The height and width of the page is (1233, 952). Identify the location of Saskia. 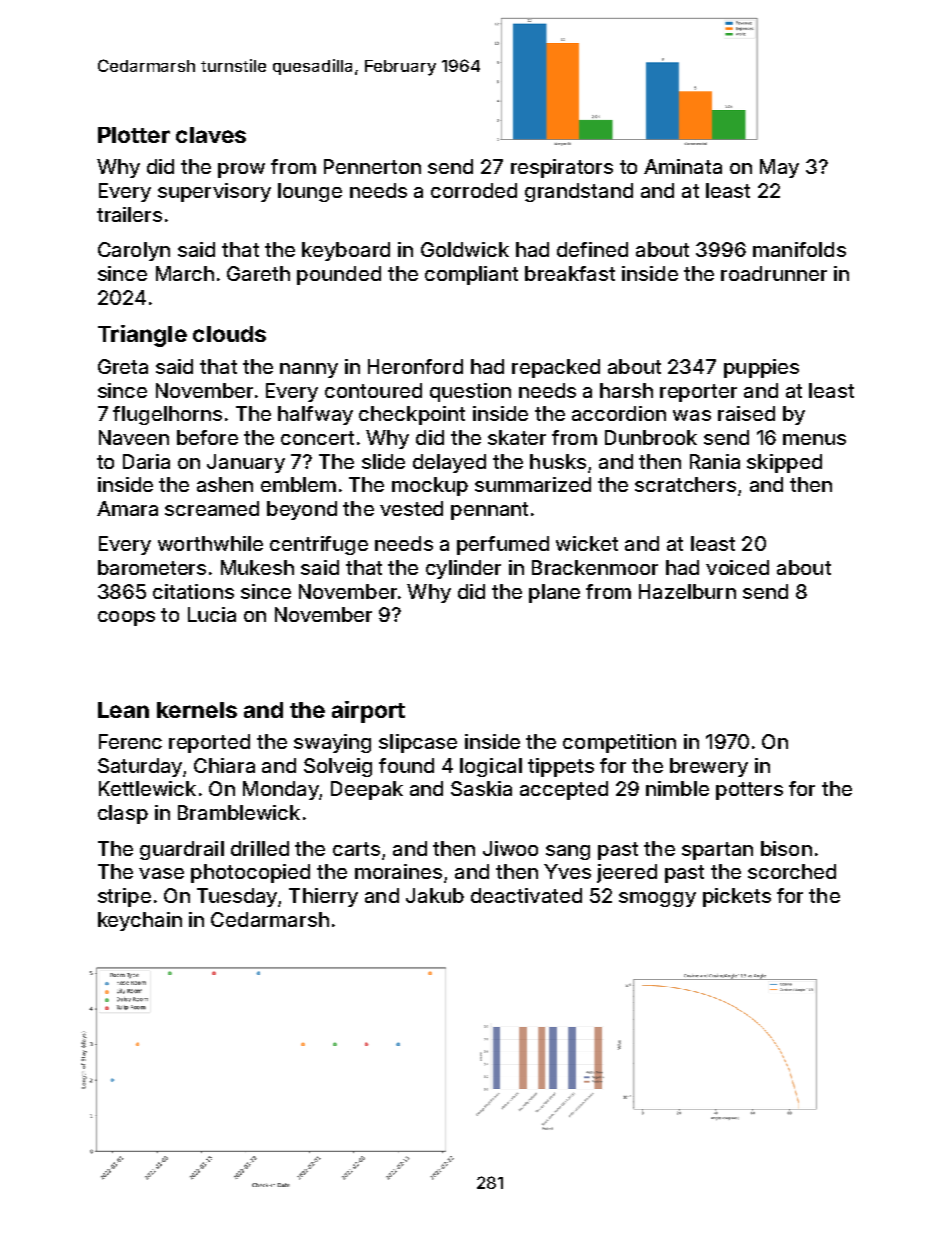
(481, 788).
